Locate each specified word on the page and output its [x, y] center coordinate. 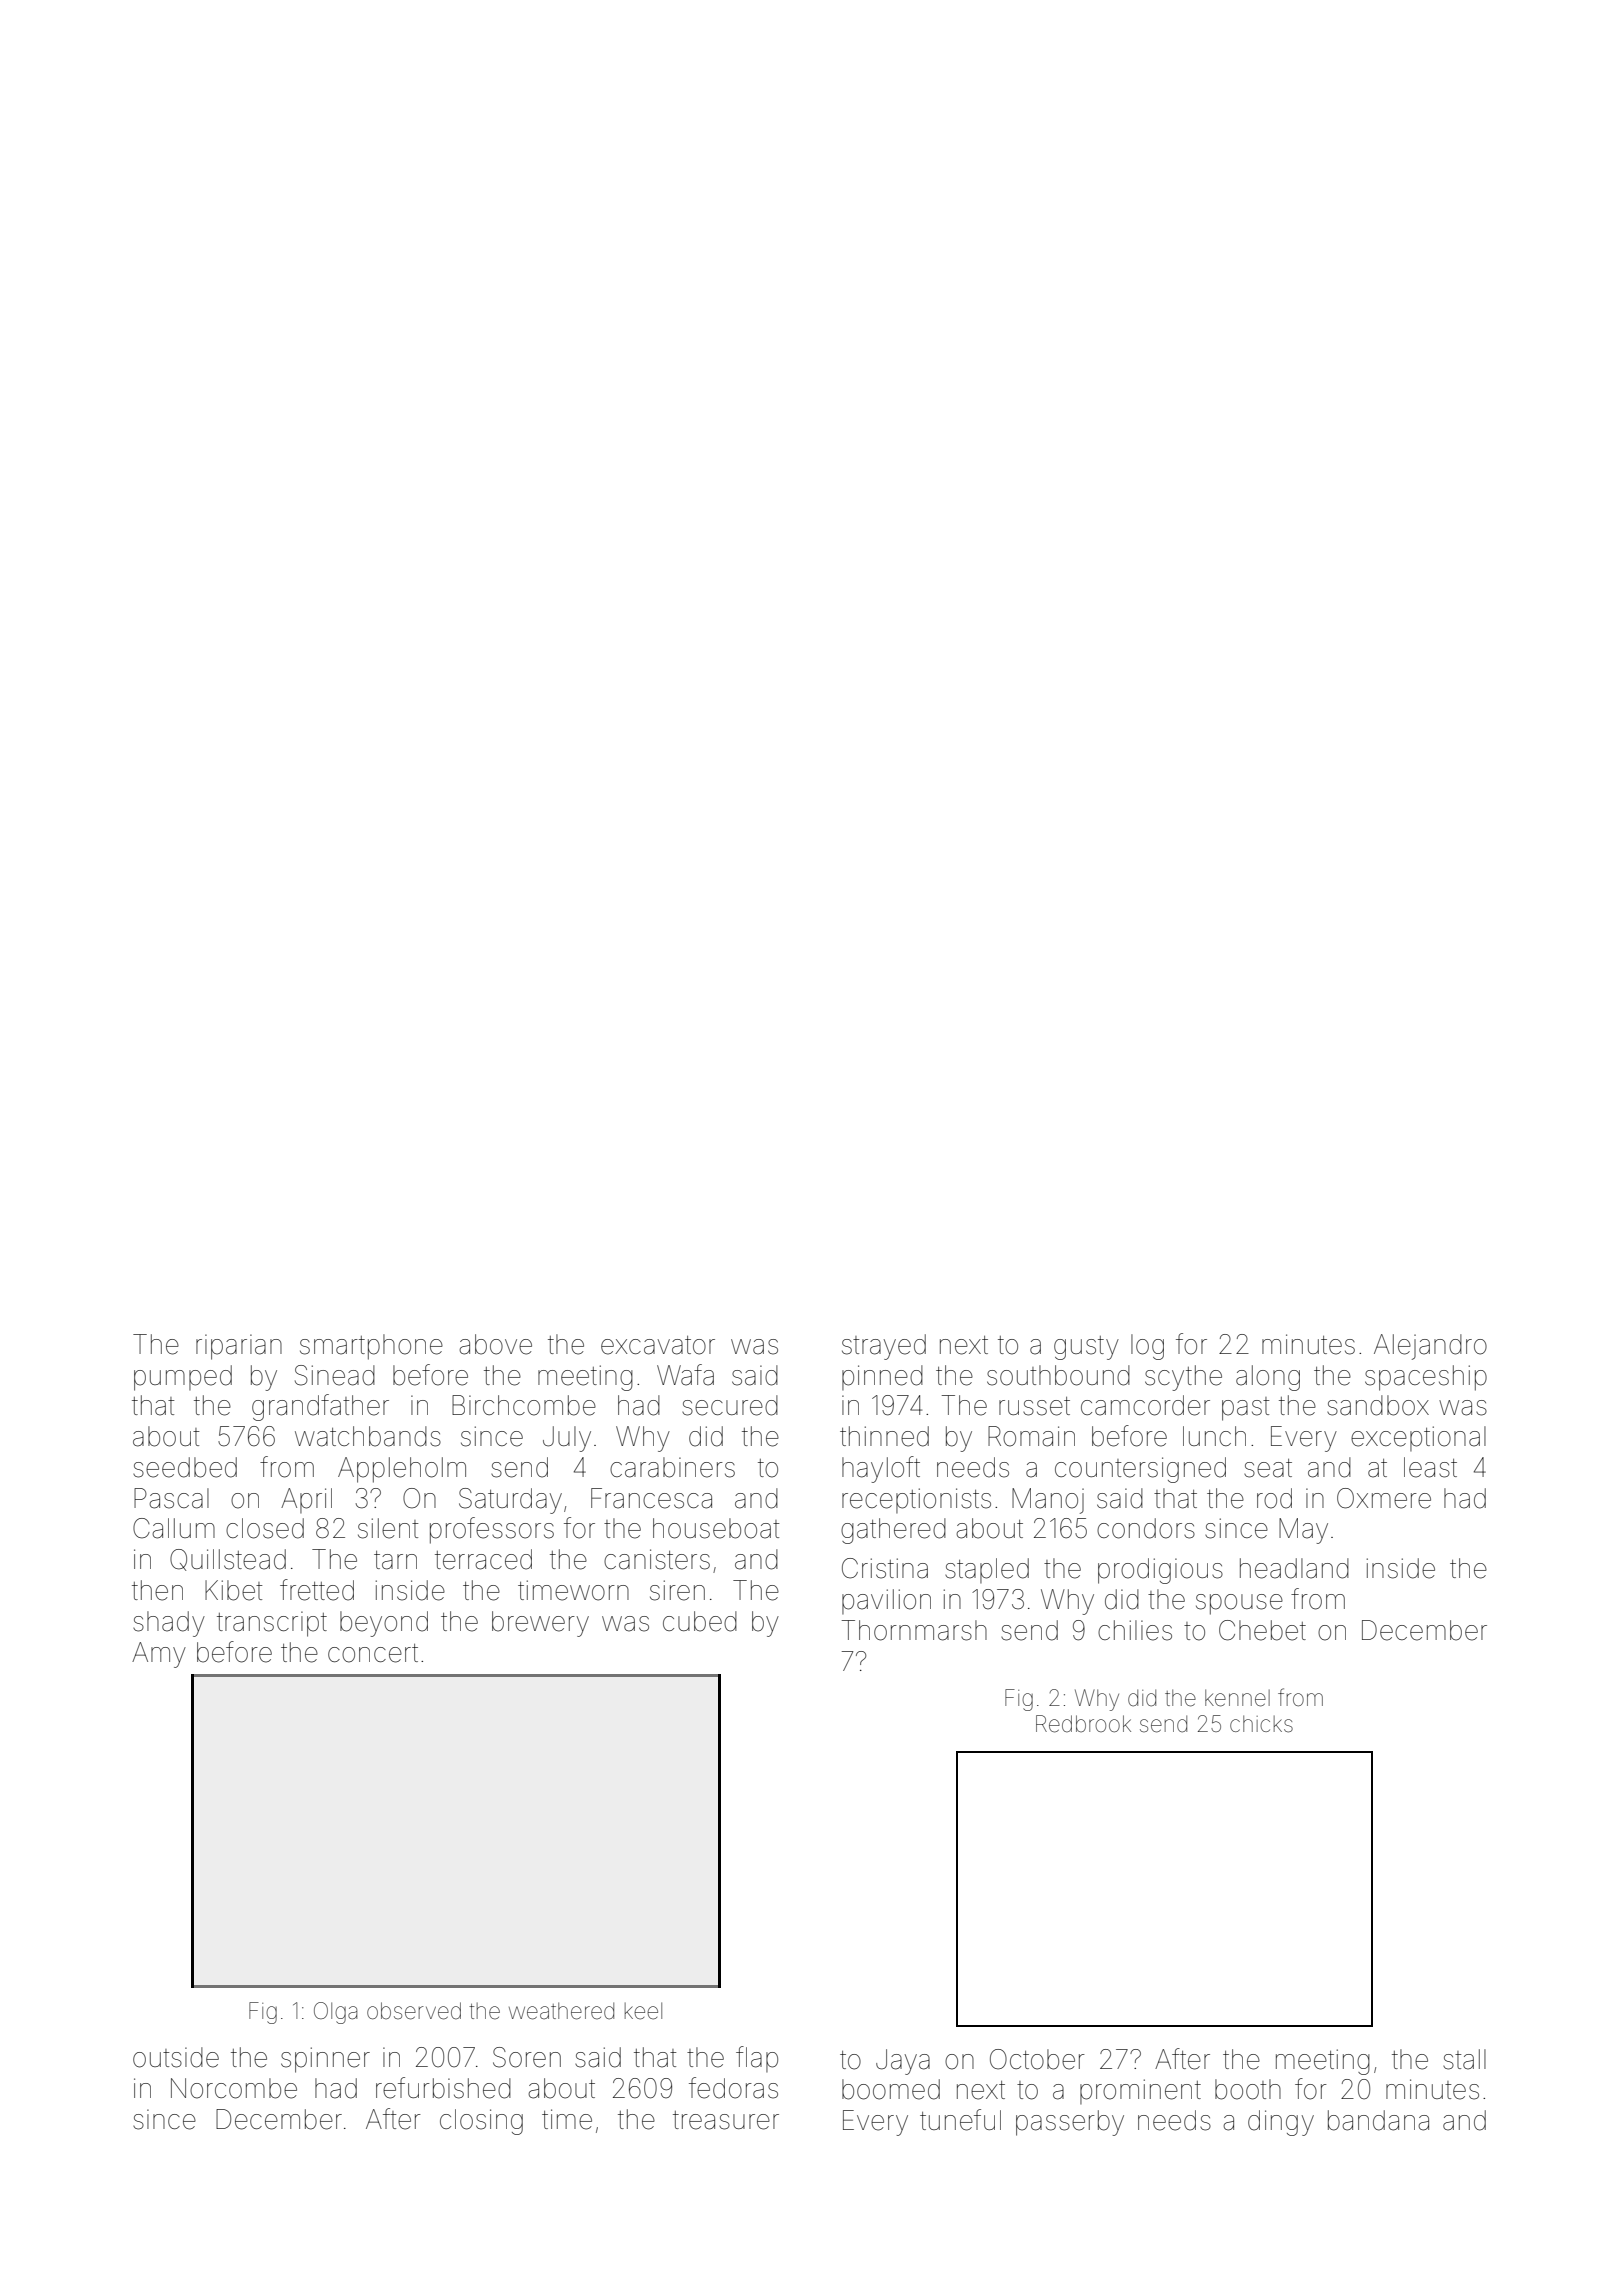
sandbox [1378, 1405]
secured [730, 1405]
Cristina [885, 1568]
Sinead [335, 1375]
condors [1146, 1528]
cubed [700, 1621]
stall [1464, 2059]
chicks [1261, 1724]
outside [176, 2057]
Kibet [233, 1590]
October [1037, 2059]
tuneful [960, 2120]
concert [373, 1653]
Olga [335, 2013]
